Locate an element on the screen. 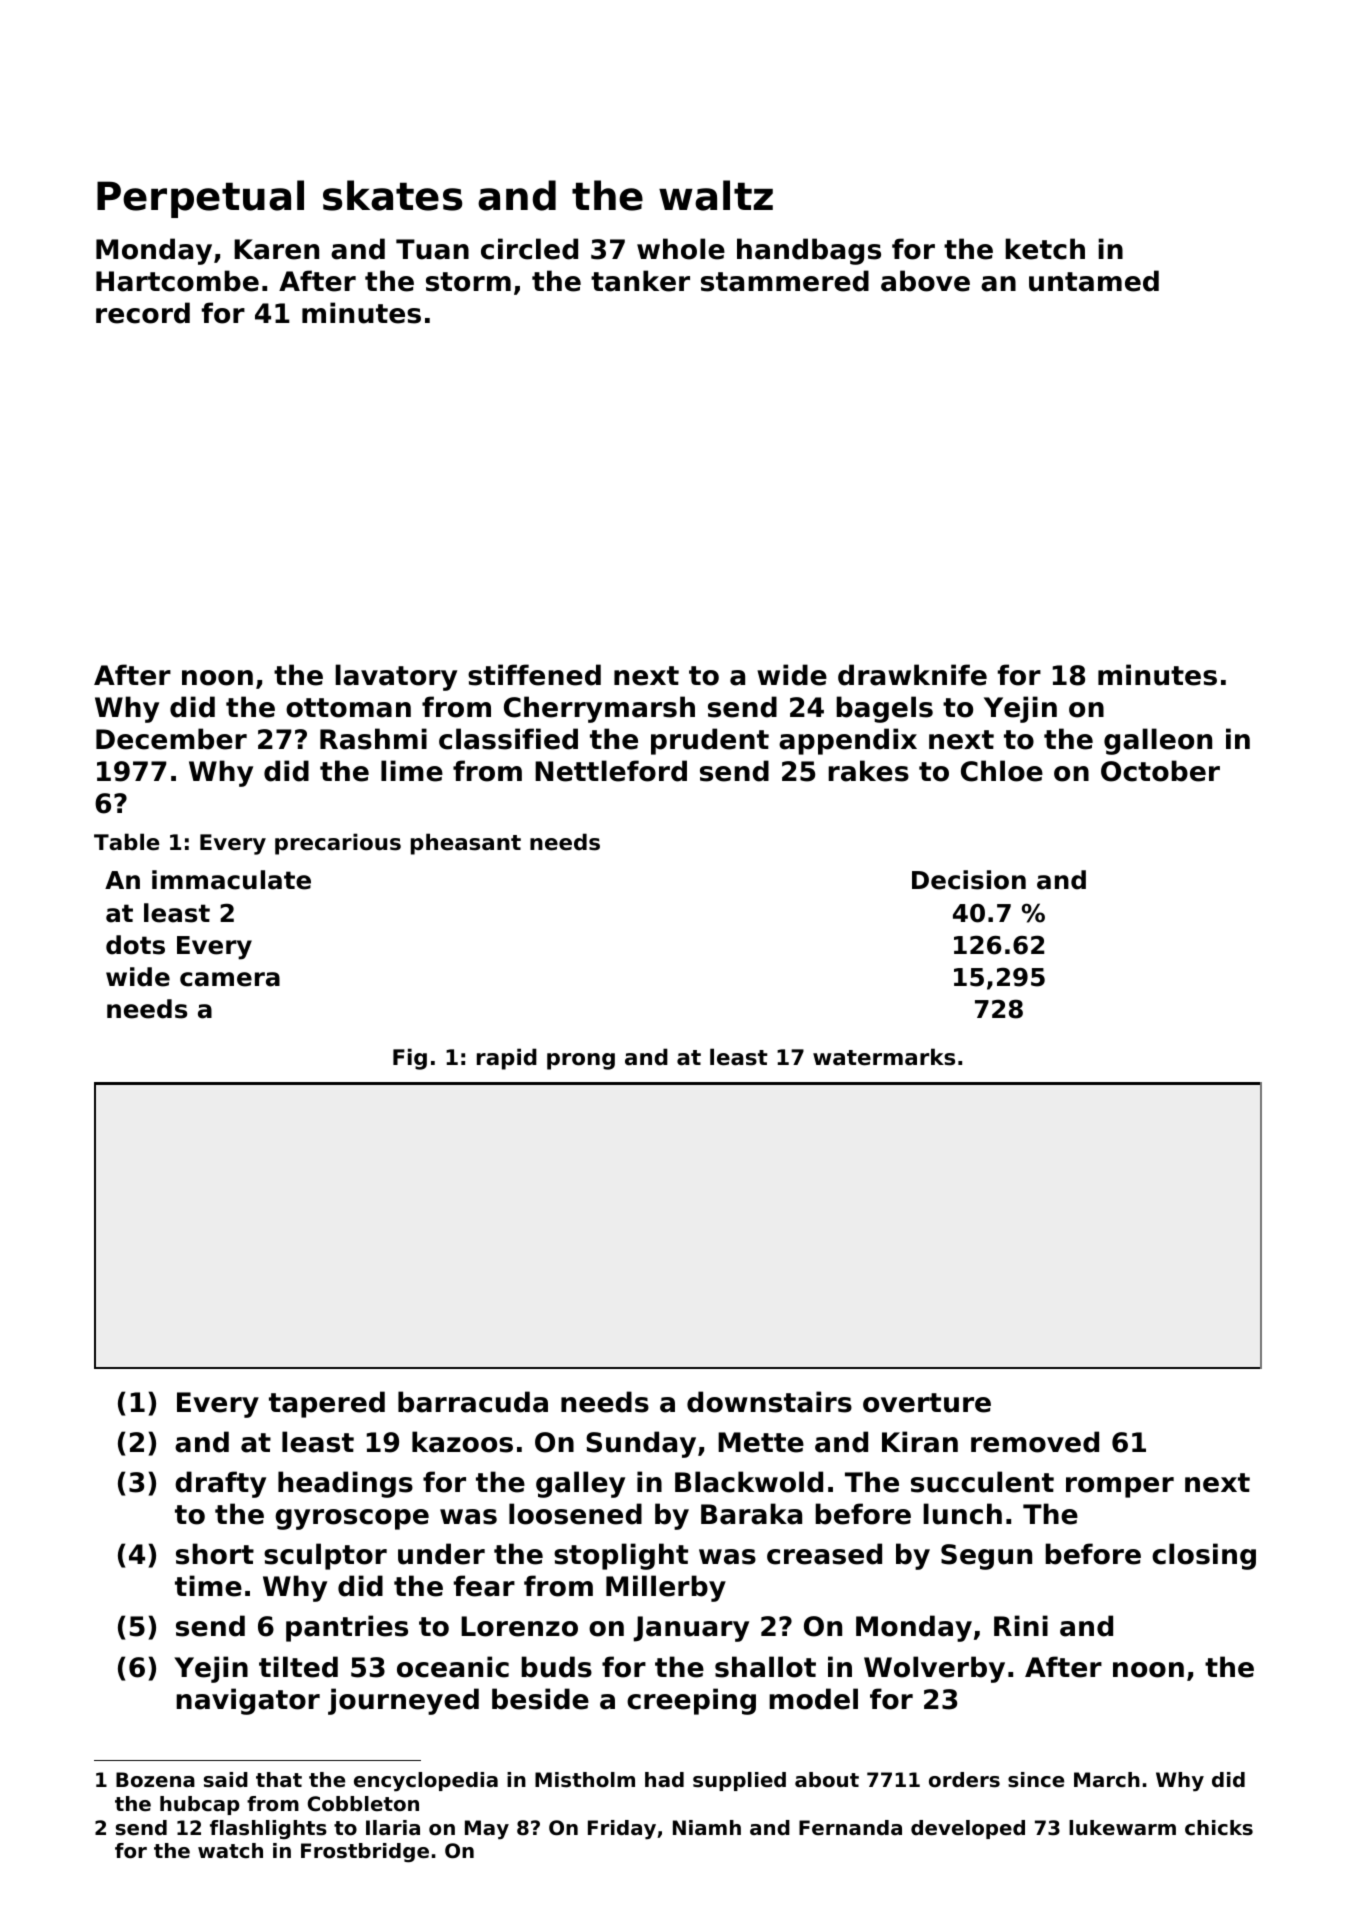  closing is located at coordinates (1204, 1556).
